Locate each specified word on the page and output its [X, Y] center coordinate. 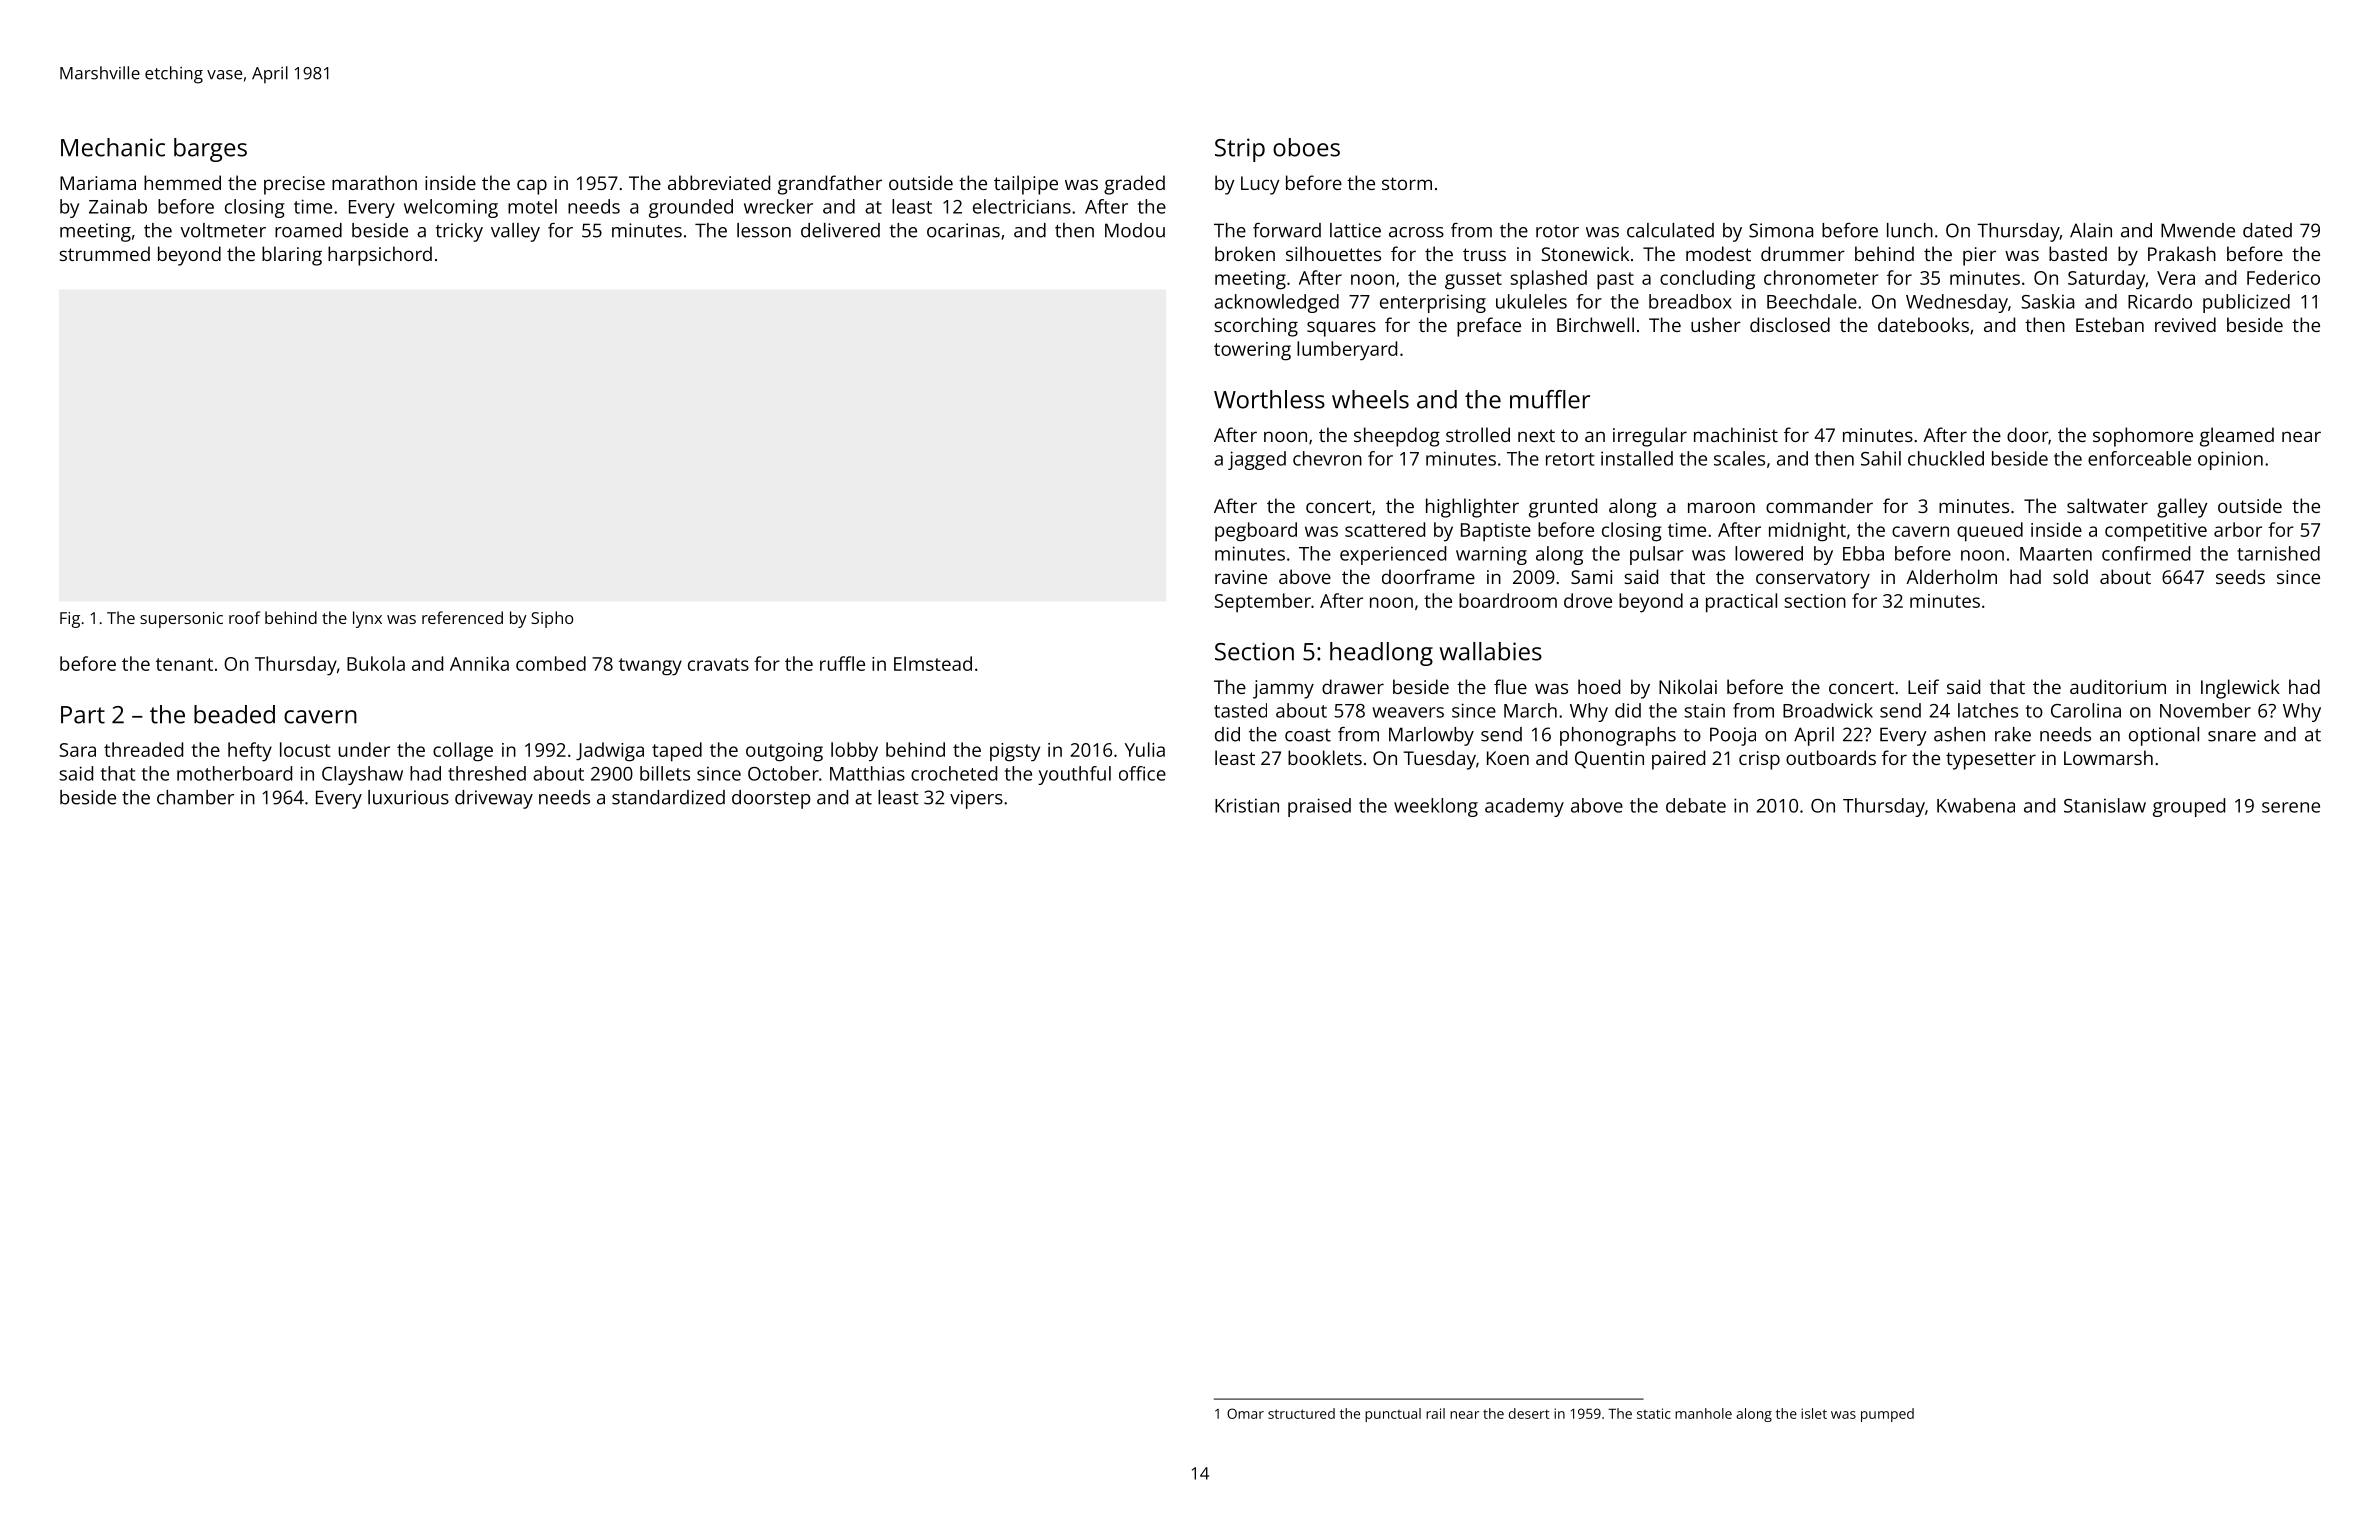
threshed [487, 773]
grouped [2189, 807]
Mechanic [113, 147]
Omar [1245, 1413]
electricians [1022, 206]
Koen [1508, 758]
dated [2267, 230]
